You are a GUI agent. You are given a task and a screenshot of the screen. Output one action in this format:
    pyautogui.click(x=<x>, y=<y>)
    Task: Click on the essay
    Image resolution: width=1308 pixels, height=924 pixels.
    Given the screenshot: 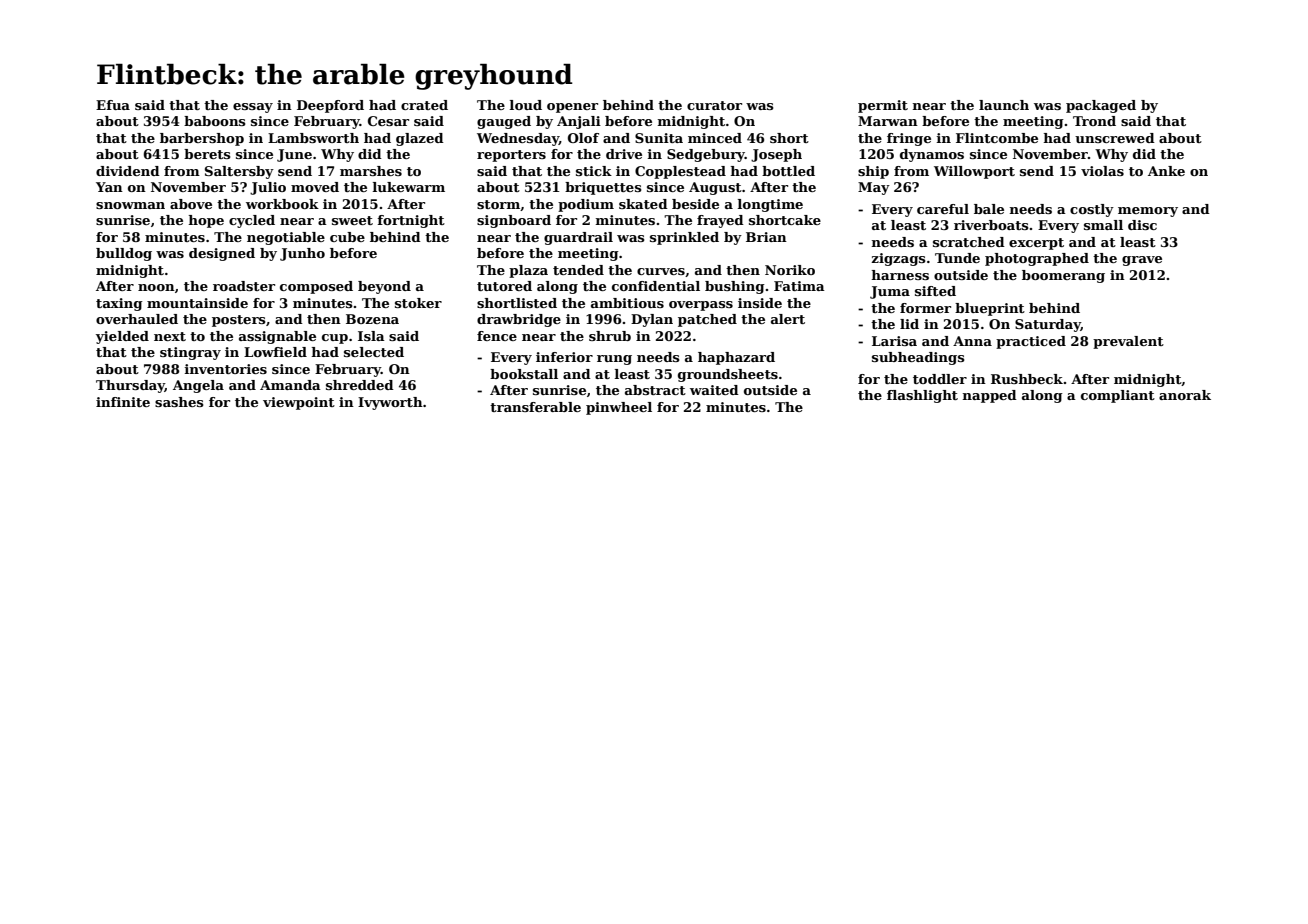 What is the action you would take?
    pyautogui.click(x=253, y=108)
